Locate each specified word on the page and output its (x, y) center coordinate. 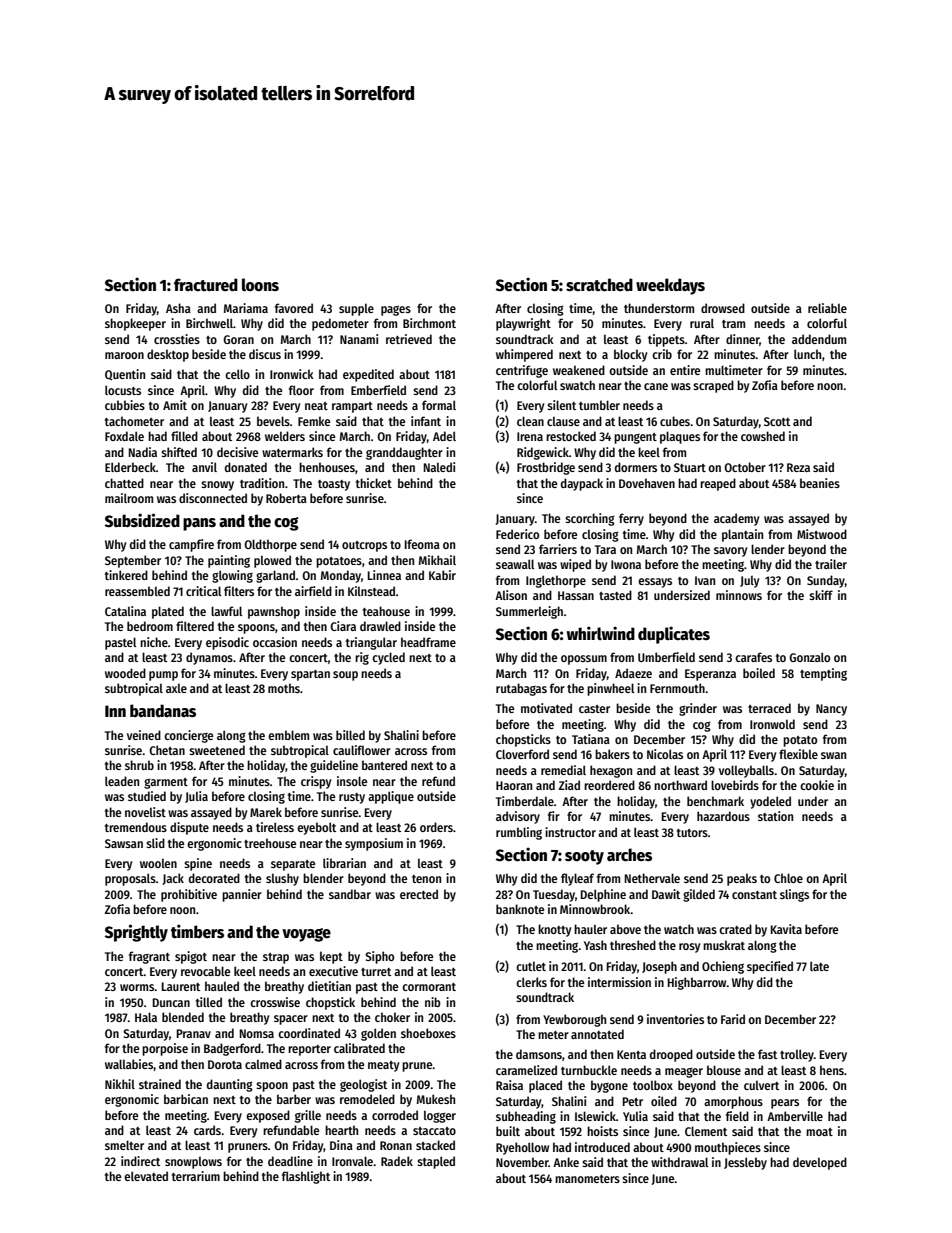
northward (680, 785)
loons (260, 284)
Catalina (125, 611)
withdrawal (679, 1162)
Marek (266, 812)
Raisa (509, 1085)
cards (207, 1130)
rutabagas (521, 689)
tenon (426, 879)
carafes (753, 657)
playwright (523, 324)
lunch (807, 354)
